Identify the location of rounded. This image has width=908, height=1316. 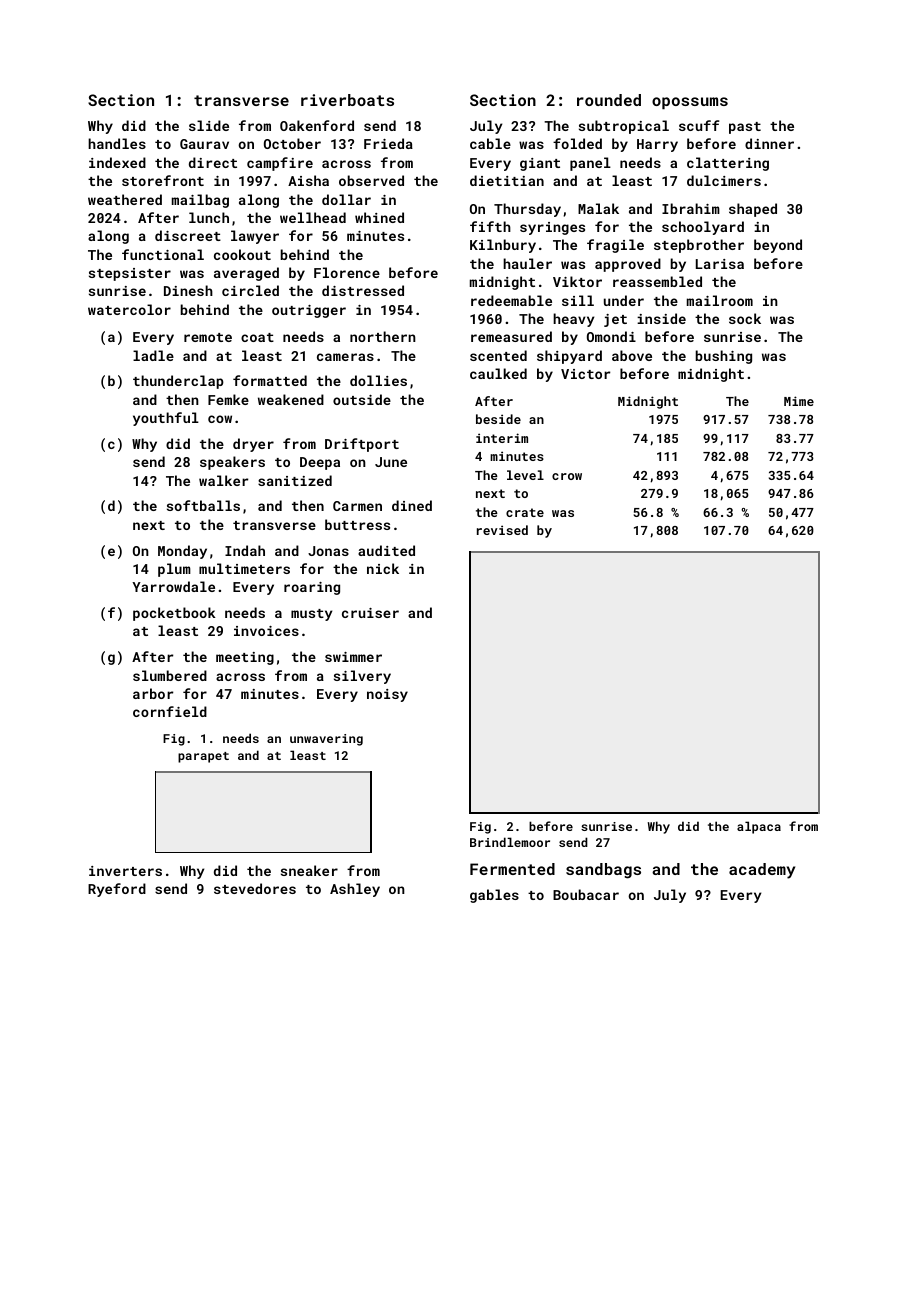
(609, 100).
